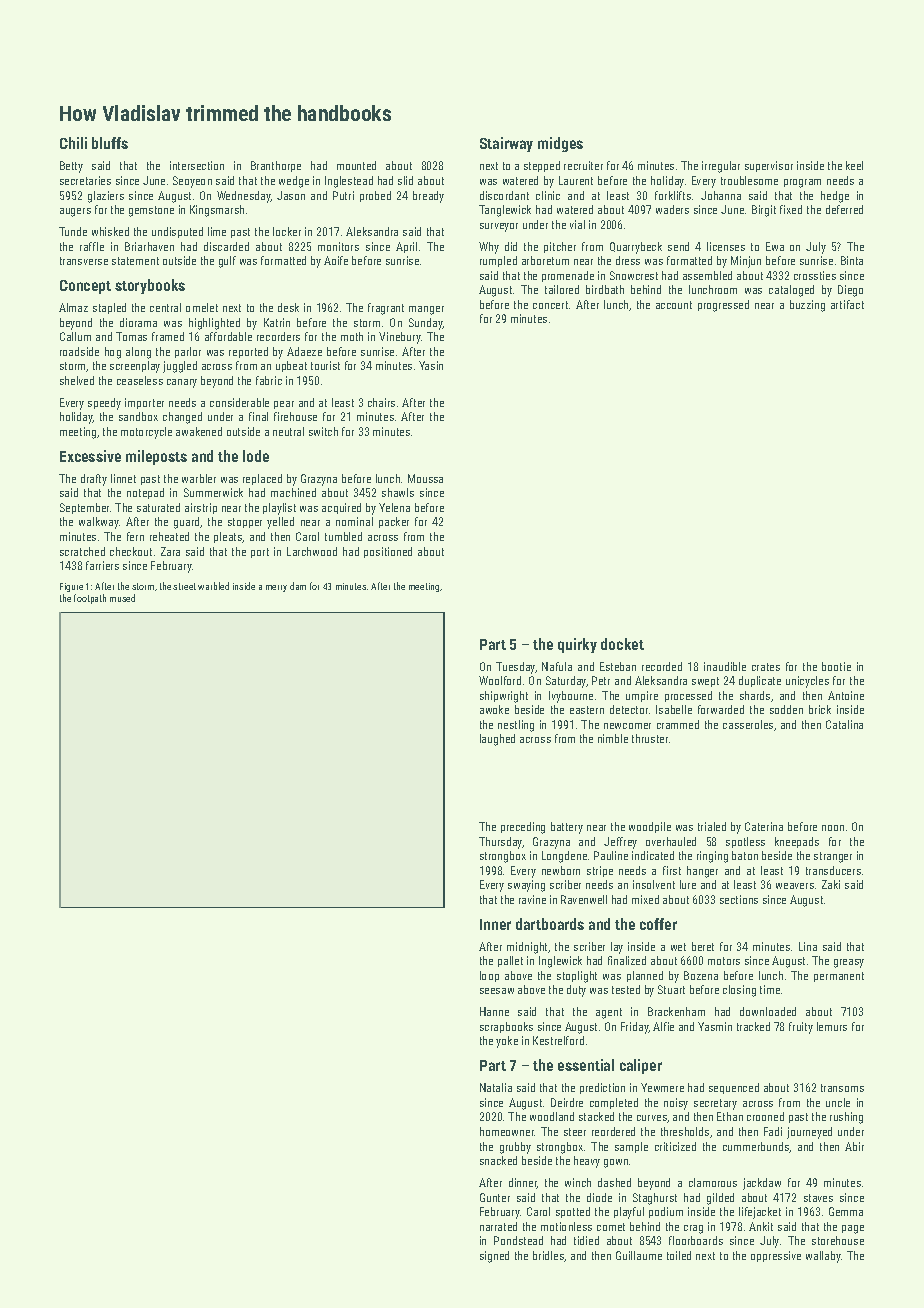 The width and height of the screenshot is (924, 1308). What do you see at coordinates (151, 211) in the screenshot?
I see `gemstone` at bounding box center [151, 211].
